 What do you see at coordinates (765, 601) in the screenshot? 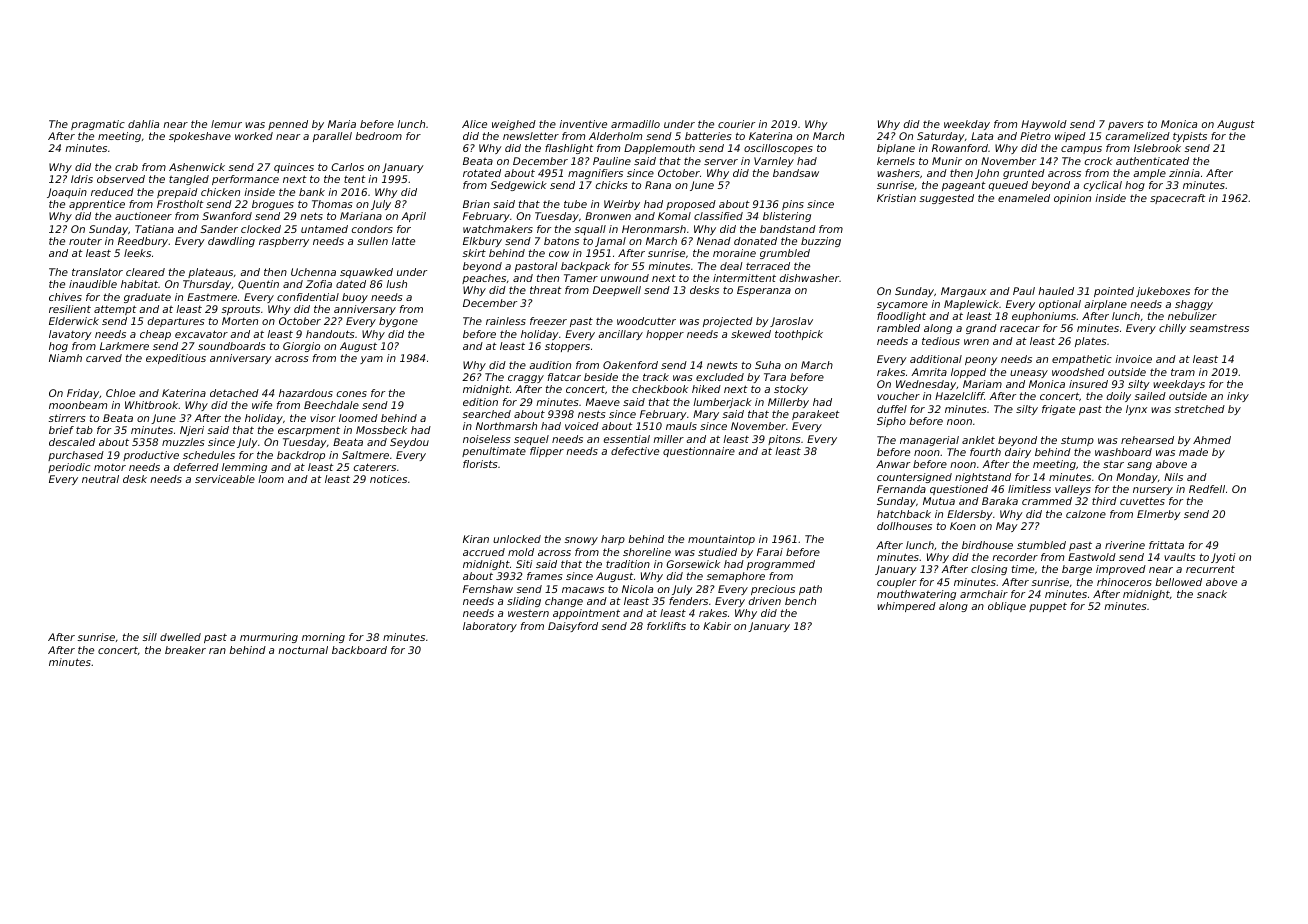
I see `driven` at bounding box center [765, 601].
